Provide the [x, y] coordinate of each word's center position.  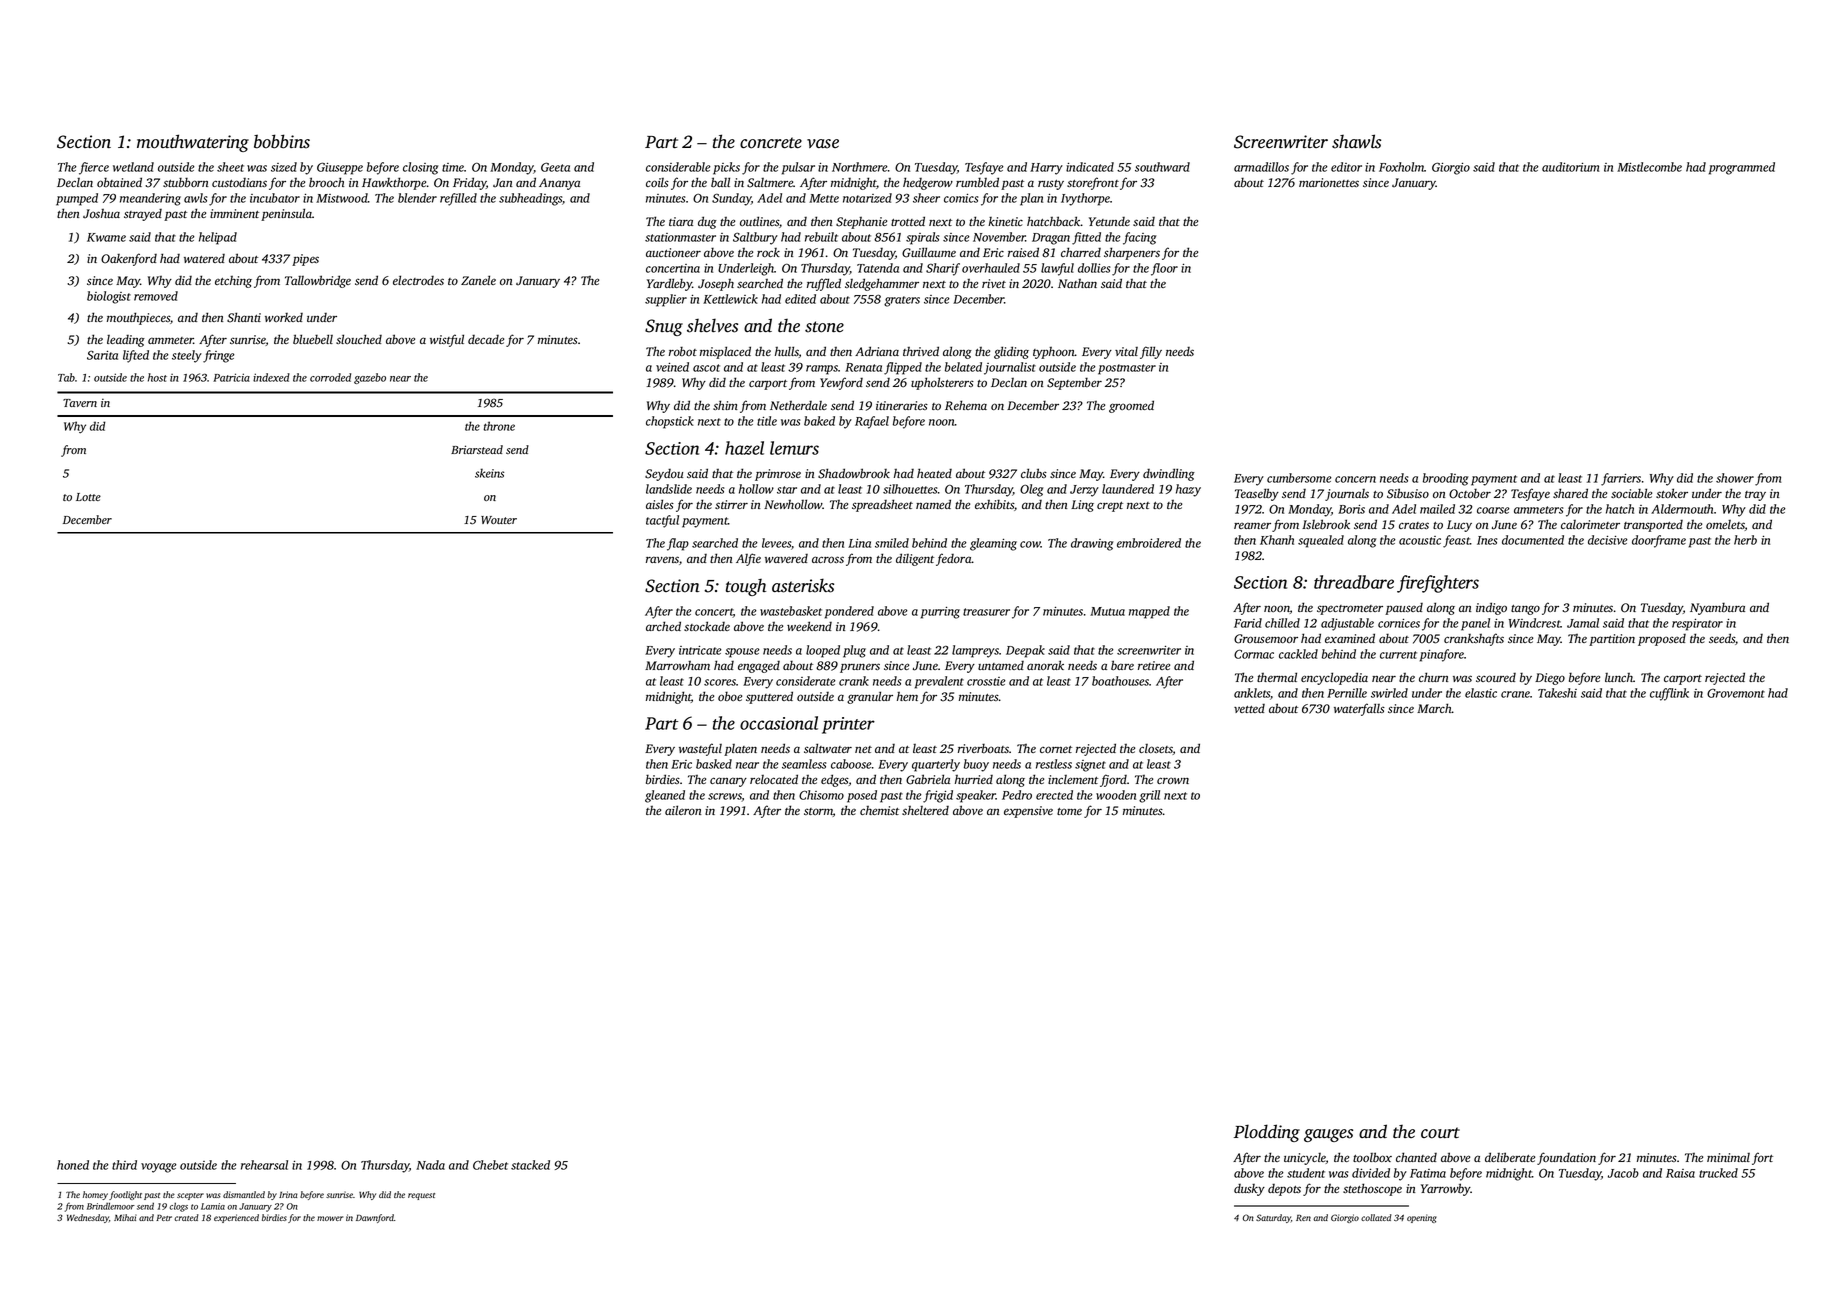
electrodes [418, 280]
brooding [1445, 479]
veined [672, 367]
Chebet [490, 1165]
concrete [771, 143]
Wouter [499, 520]
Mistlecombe [1649, 167]
